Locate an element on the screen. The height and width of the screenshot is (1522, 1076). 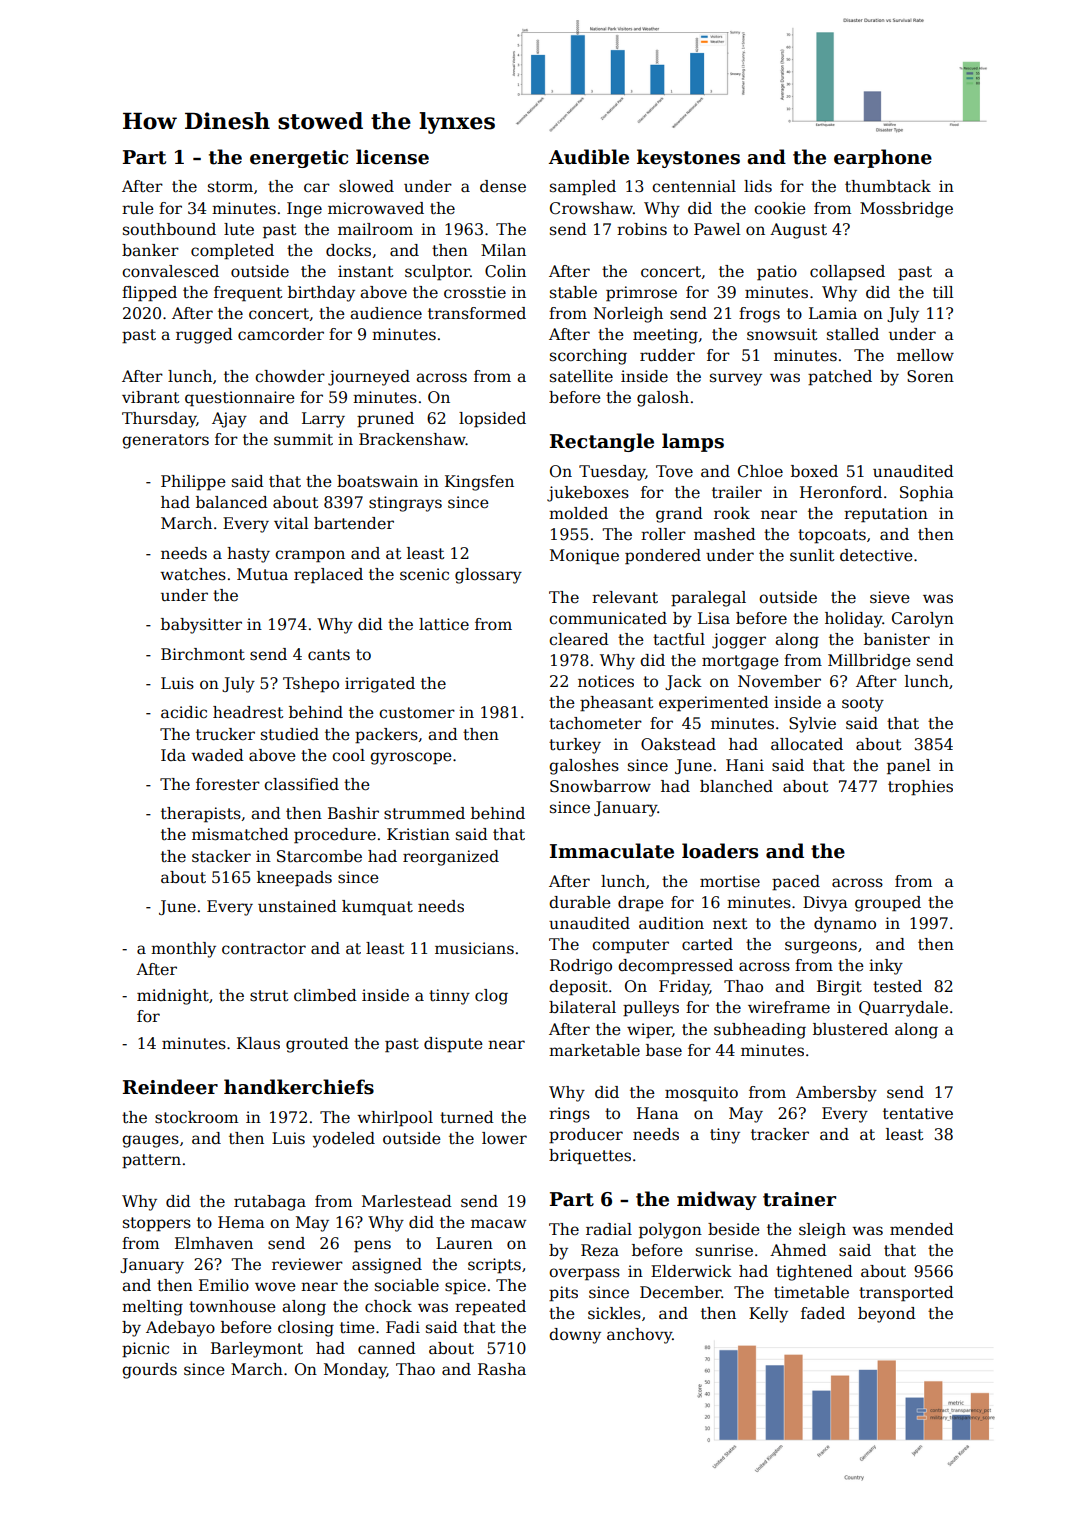
survey is located at coordinates (736, 379).
